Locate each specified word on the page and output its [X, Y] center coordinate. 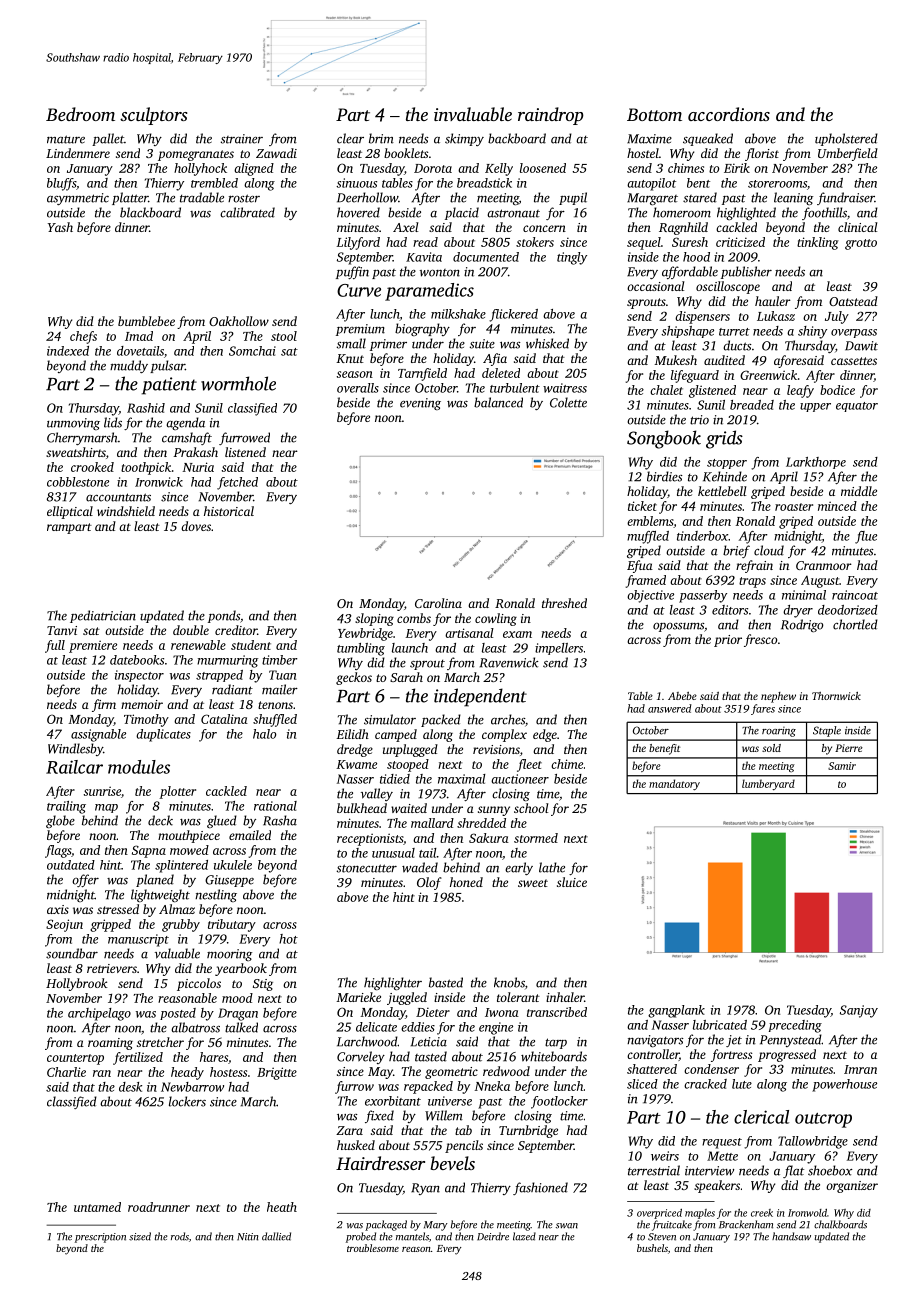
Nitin [247, 1237]
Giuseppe [229, 881]
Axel [405, 227]
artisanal [469, 633]
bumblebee [146, 321]
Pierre [849, 748]
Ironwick [159, 482]
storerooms [777, 184]
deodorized [848, 610]
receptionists [370, 839]
